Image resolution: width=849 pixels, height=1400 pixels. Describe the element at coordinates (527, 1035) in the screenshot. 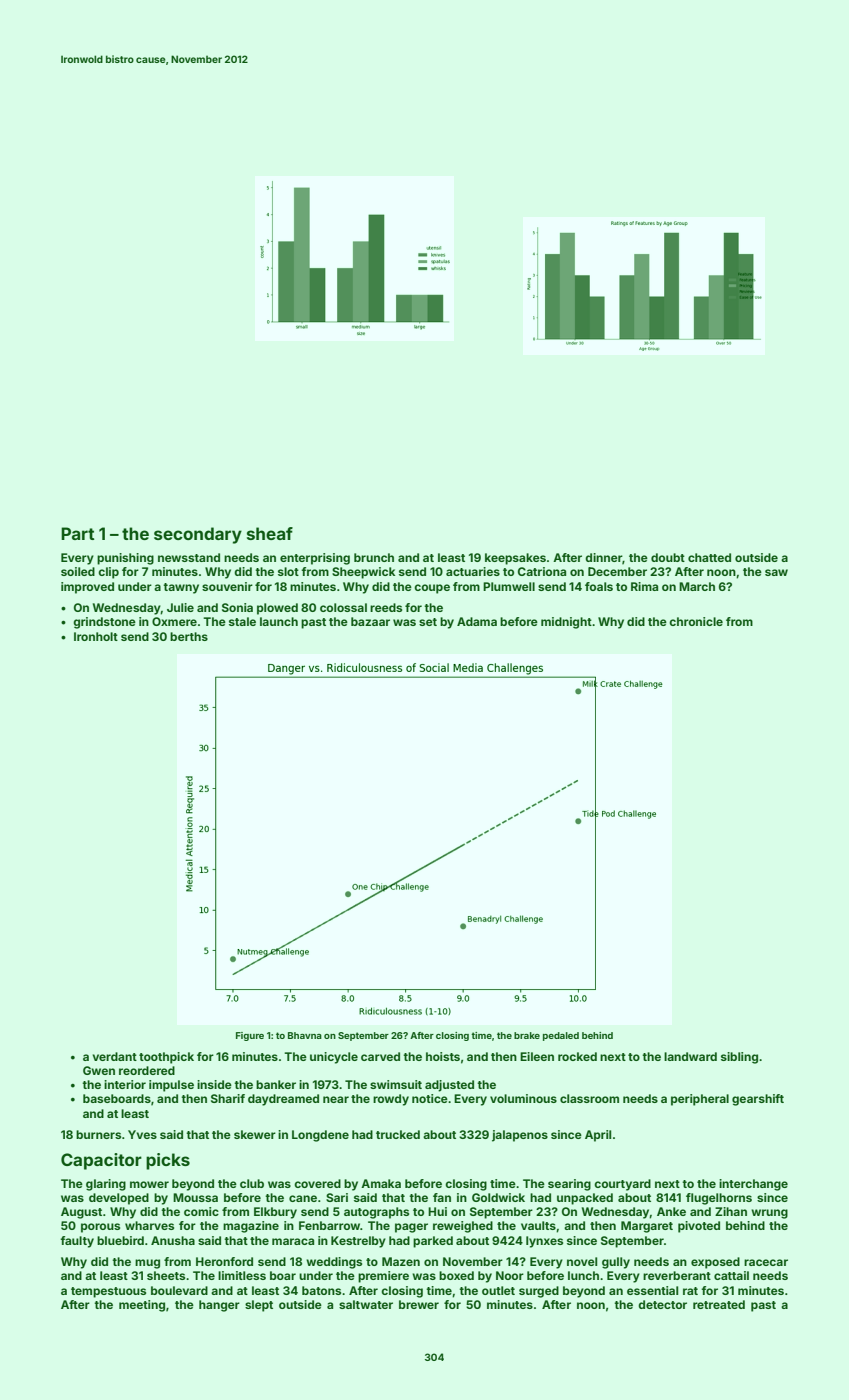

I see `brake` at that location.
